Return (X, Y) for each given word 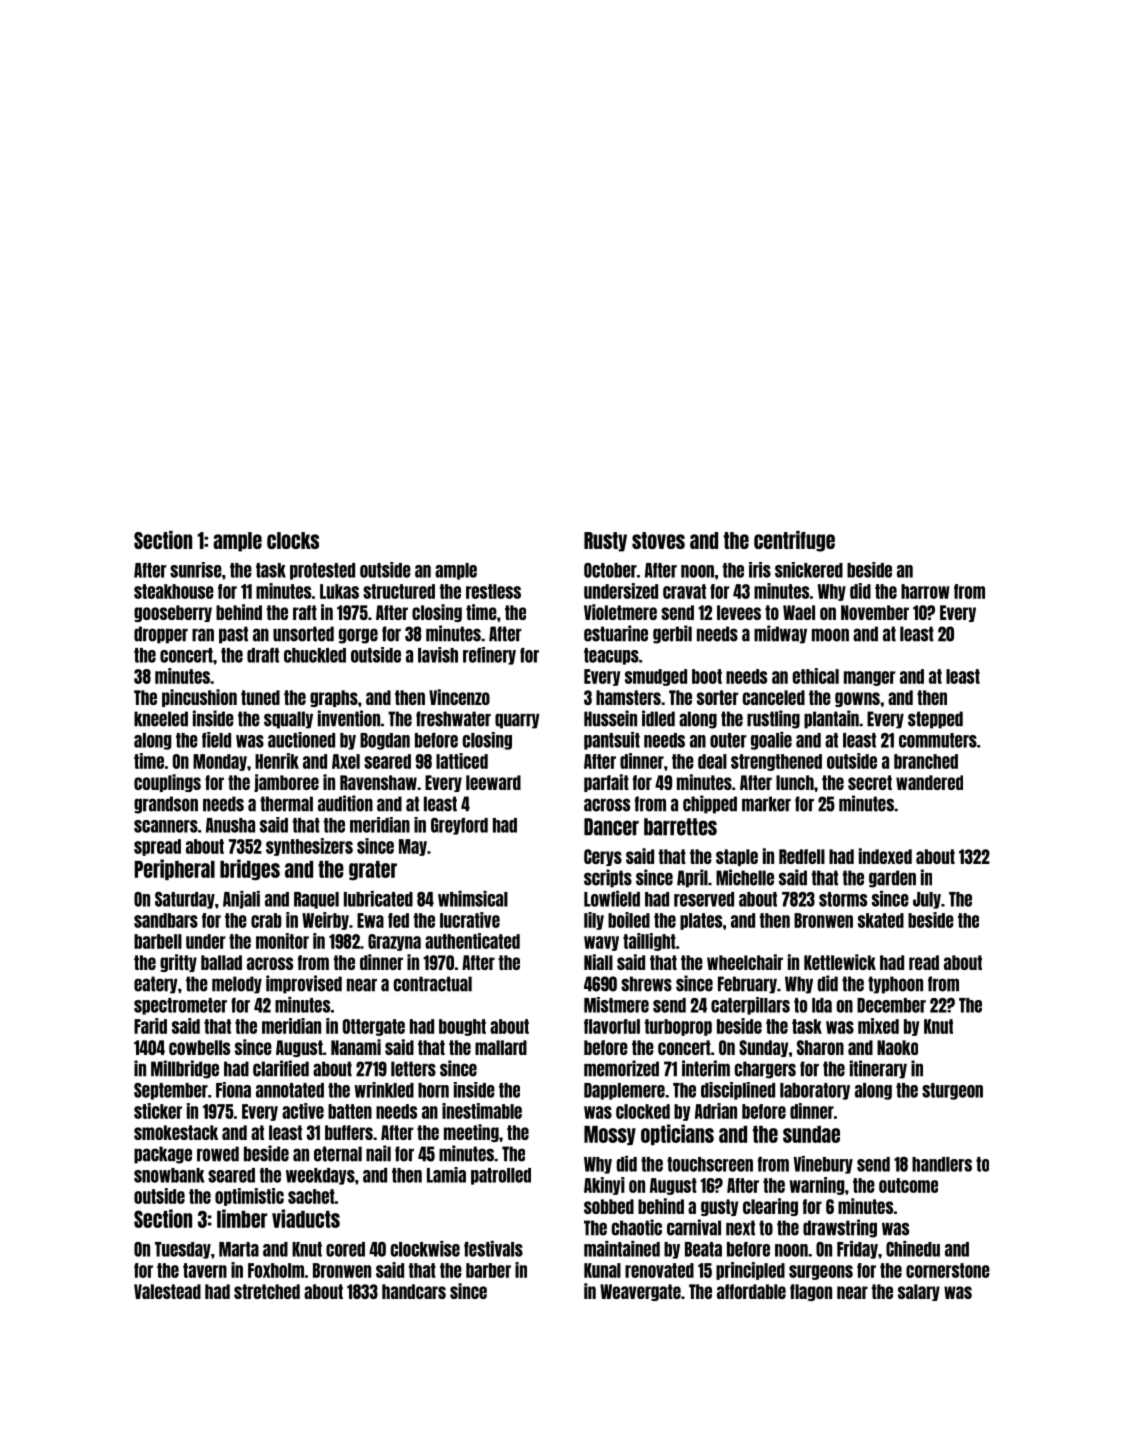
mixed (878, 1026)
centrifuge (794, 541)
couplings (167, 783)
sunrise (196, 570)
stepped (935, 720)
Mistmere (616, 1005)
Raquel (316, 900)
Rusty (605, 542)
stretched (267, 1291)
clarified (281, 1068)
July (927, 900)
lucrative (470, 920)
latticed (462, 761)
